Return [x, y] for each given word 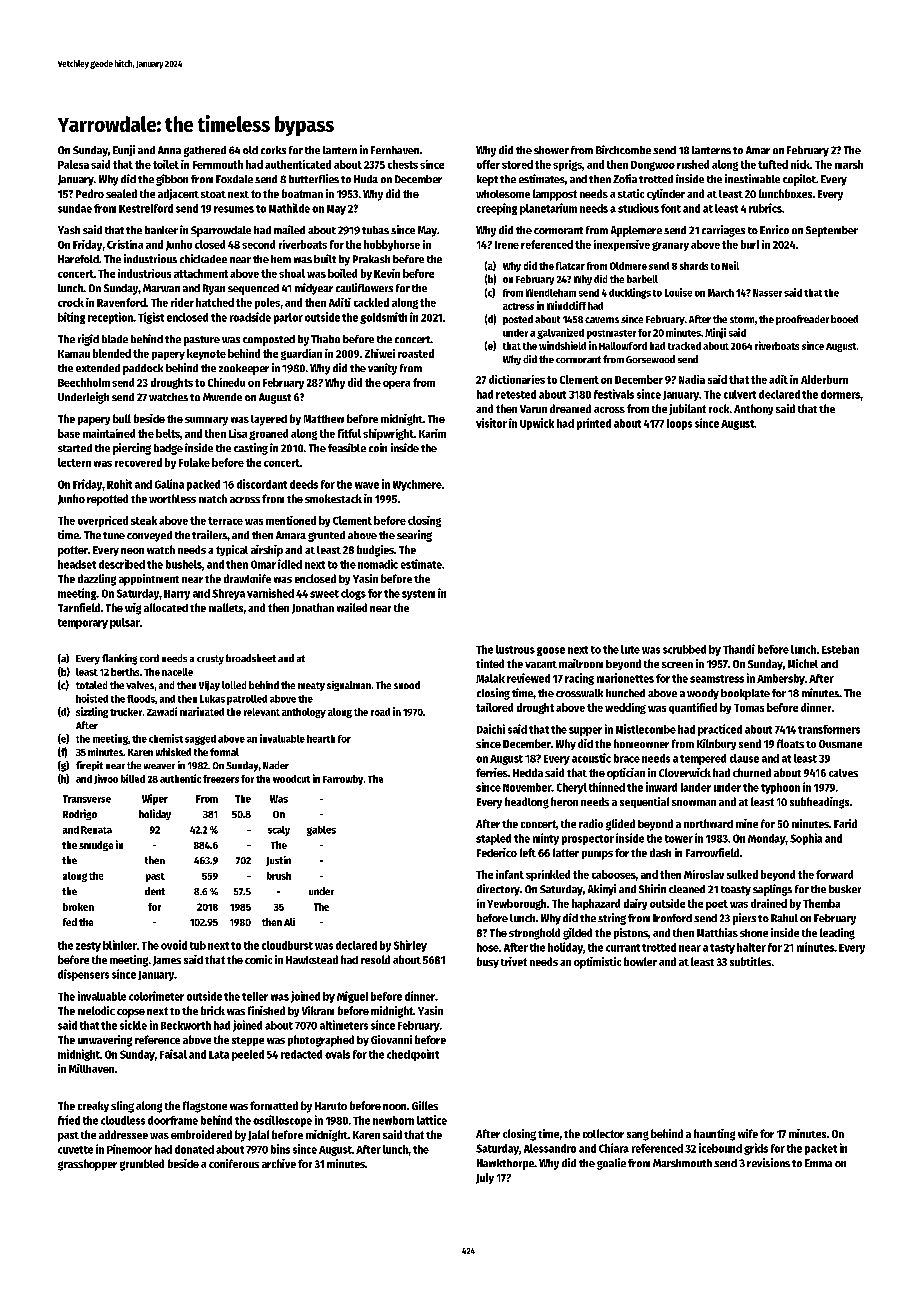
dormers [840, 394]
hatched [215, 302]
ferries [492, 772]
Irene [507, 245]
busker [845, 889]
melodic [96, 1010]
